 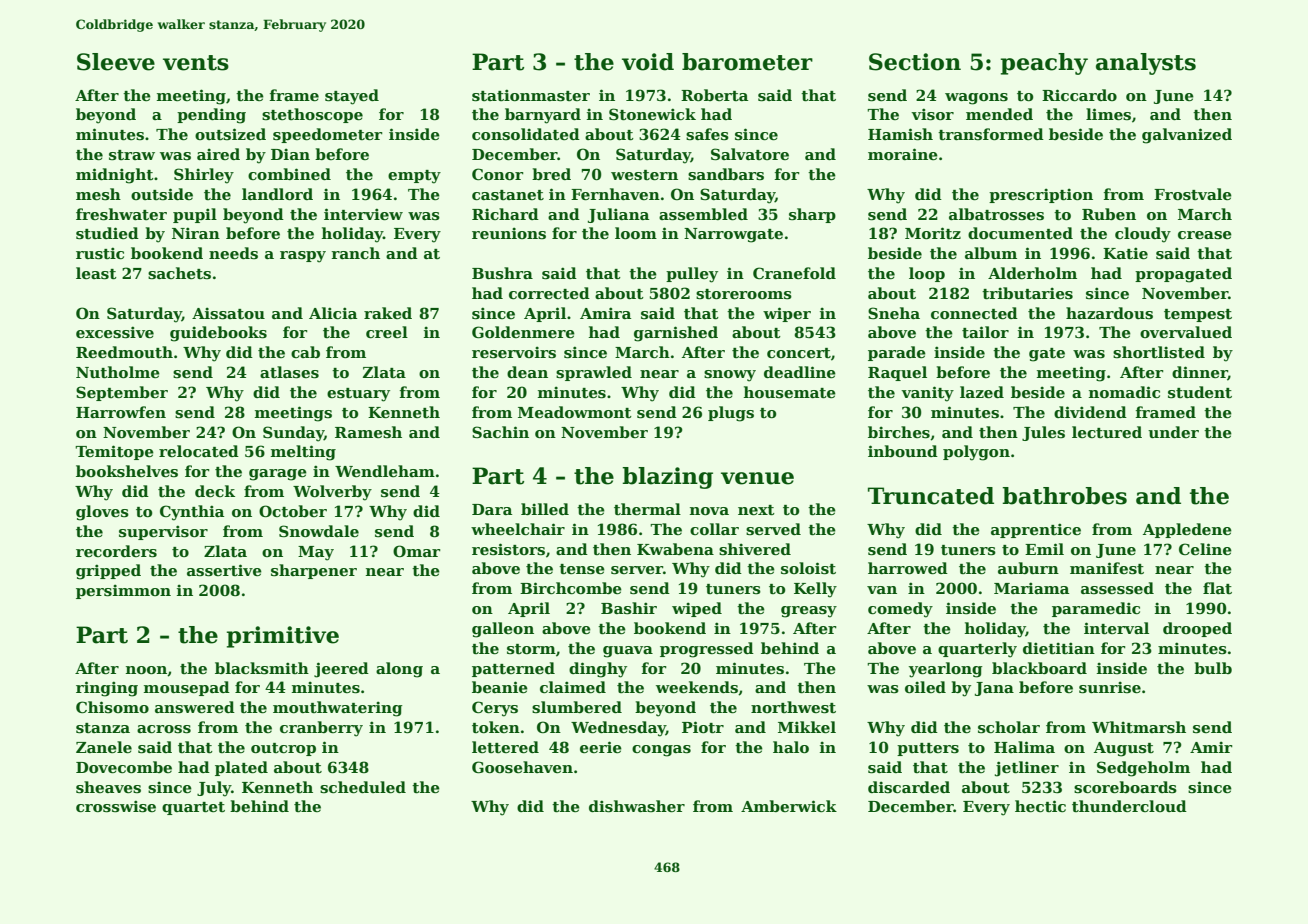 What do you see at coordinates (637, 806) in the screenshot?
I see `dishwasher` at bounding box center [637, 806].
